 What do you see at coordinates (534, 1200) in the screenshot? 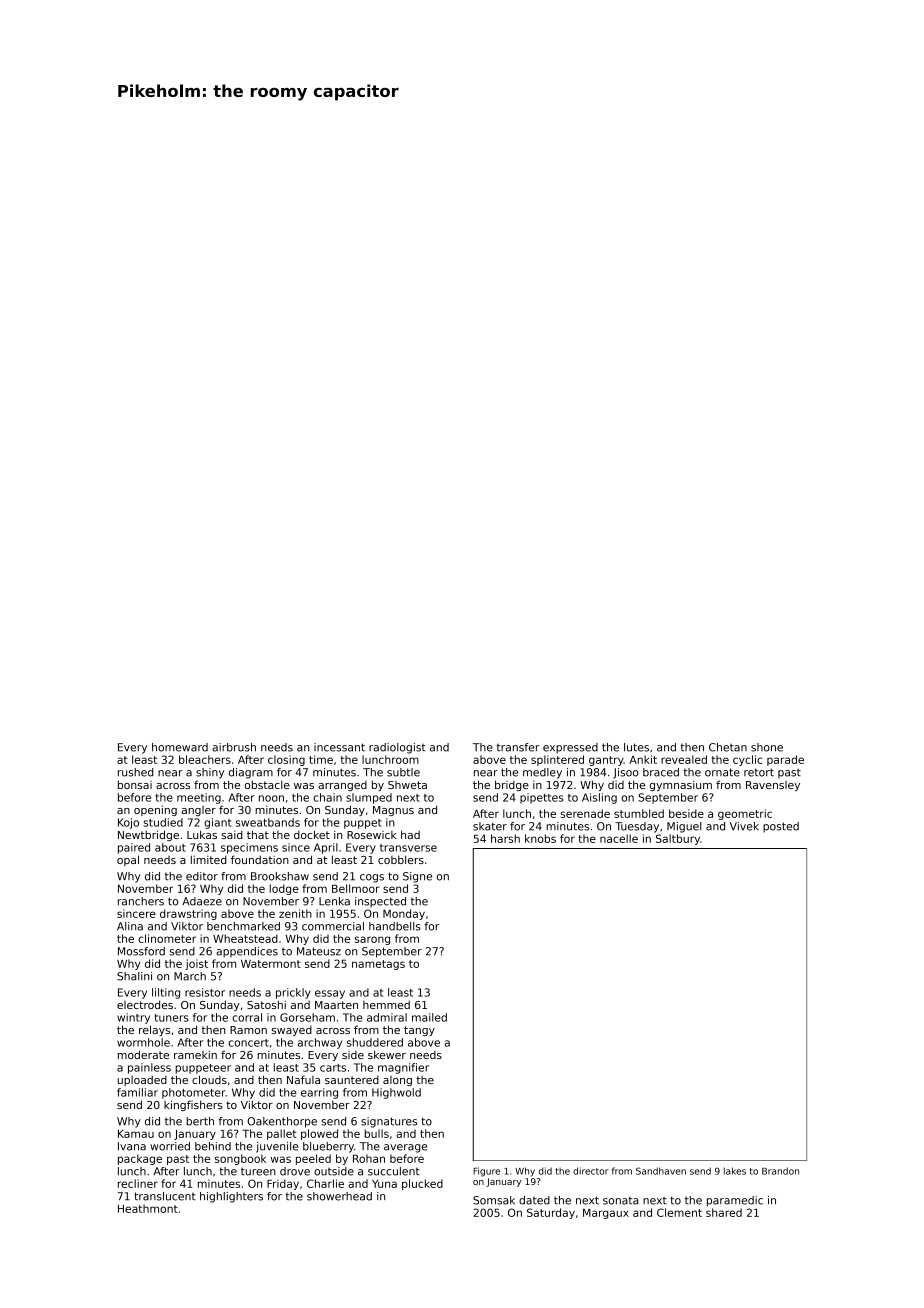
I see `dated` at bounding box center [534, 1200].
